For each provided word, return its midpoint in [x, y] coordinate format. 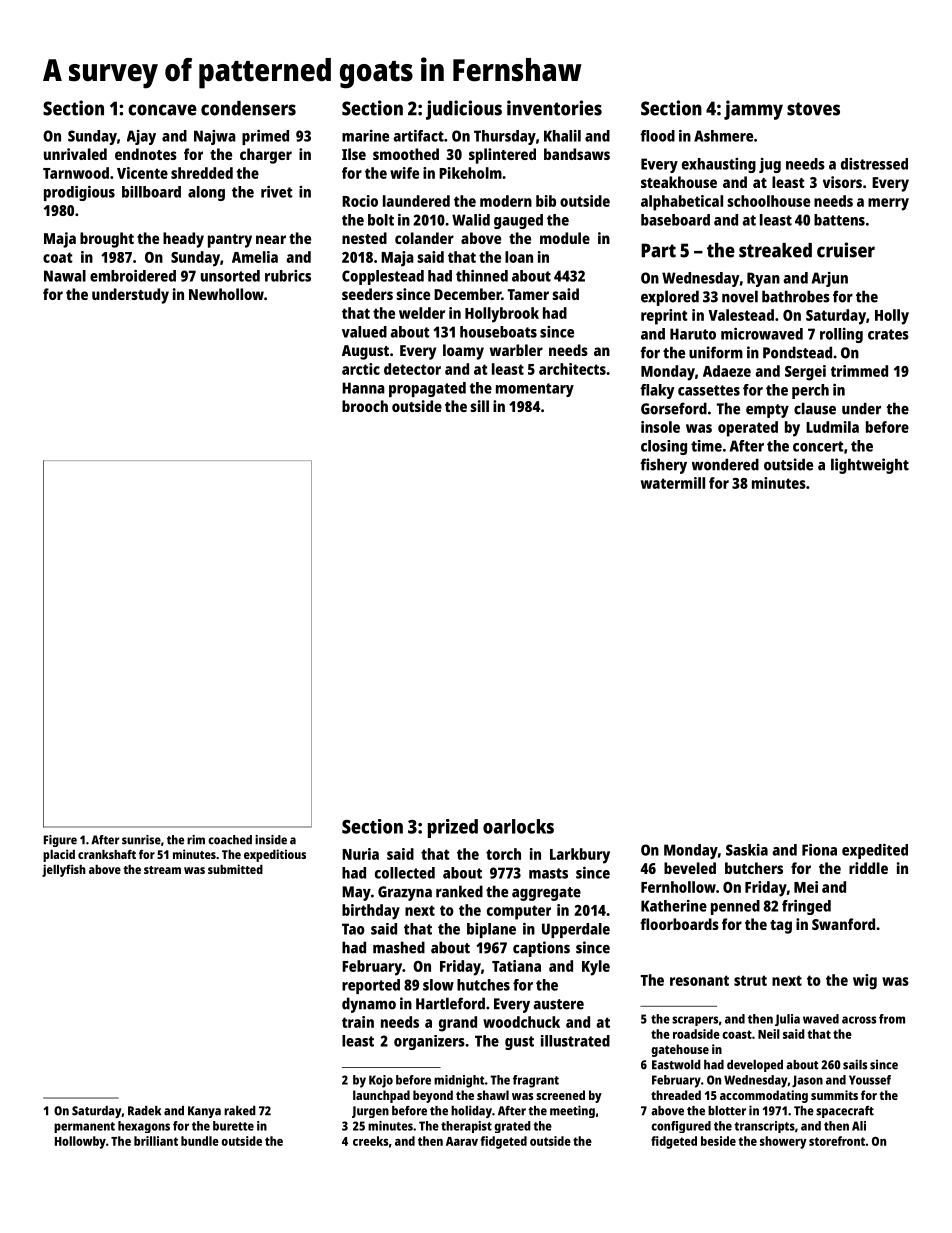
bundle [200, 1141]
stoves [813, 109]
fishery [663, 466]
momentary [535, 390]
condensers [248, 108]
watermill [673, 483]
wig [865, 982]
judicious [464, 110]
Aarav [462, 1141]
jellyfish [64, 870]
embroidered [133, 276]
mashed [399, 947]
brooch [365, 406]
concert [818, 446]
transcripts [764, 1127]
